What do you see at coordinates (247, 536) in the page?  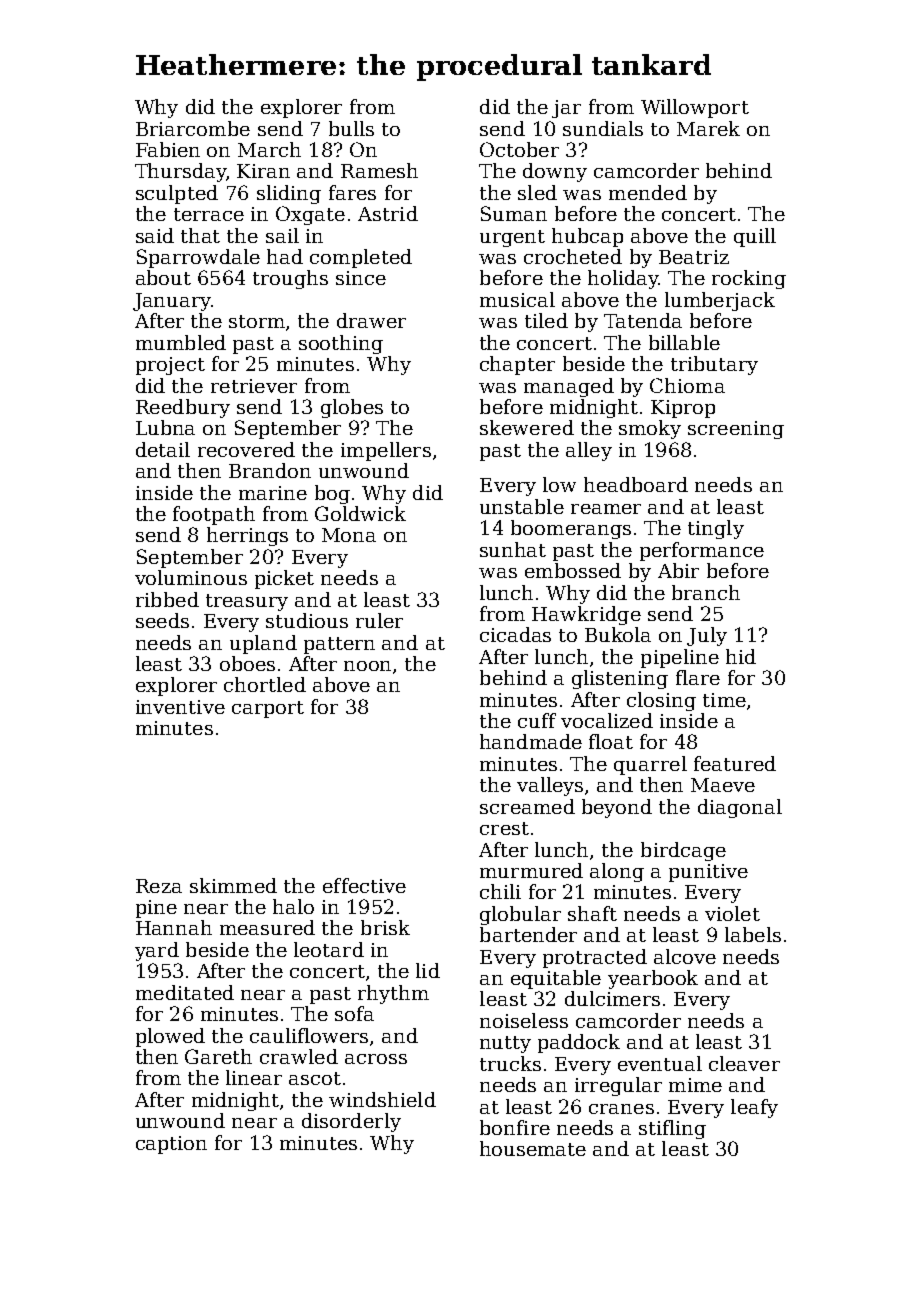 I see `herrings` at bounding box center [247, 536].
